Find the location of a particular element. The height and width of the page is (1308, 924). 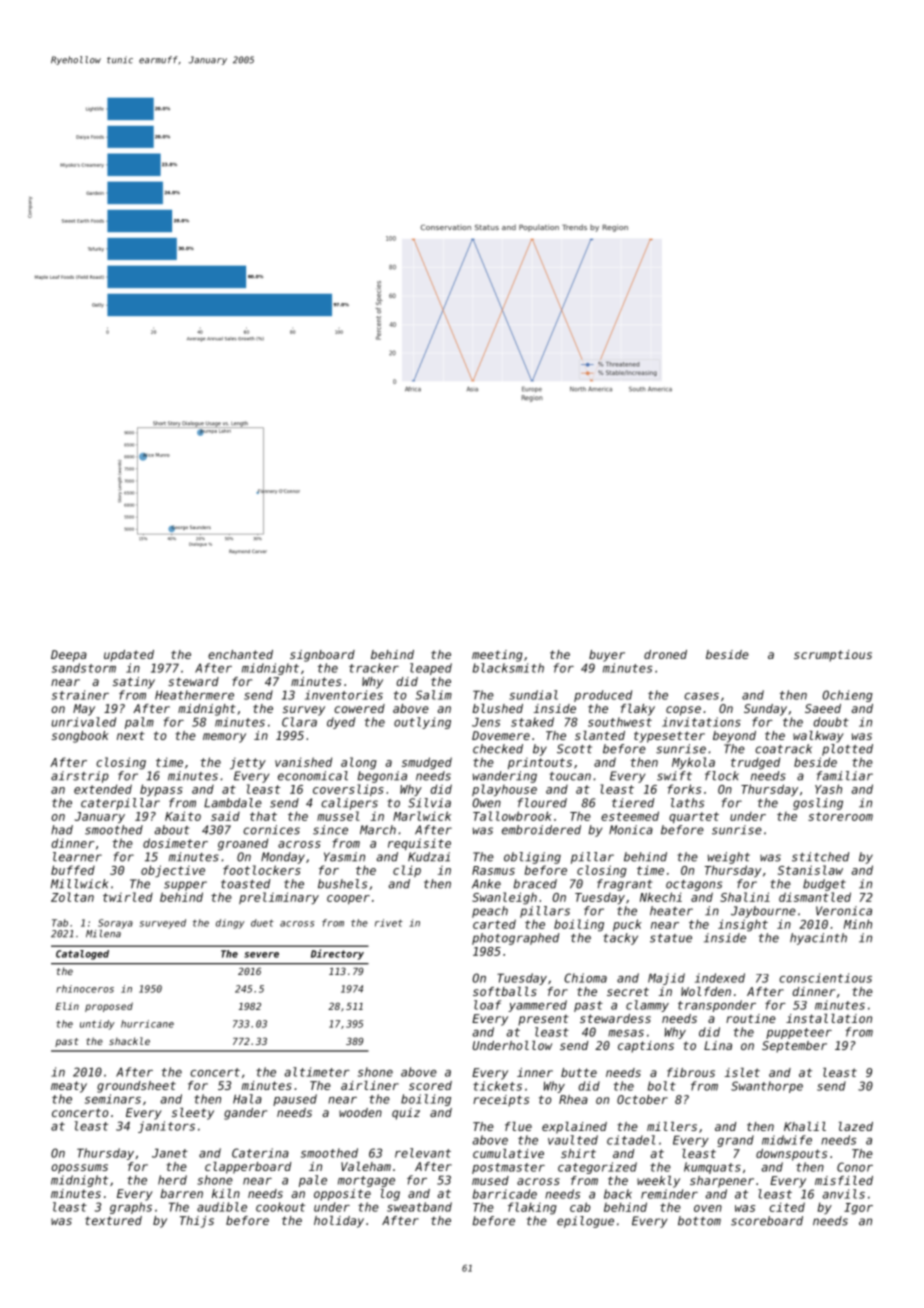

Wolfden is located at coordinates (706, 991).
